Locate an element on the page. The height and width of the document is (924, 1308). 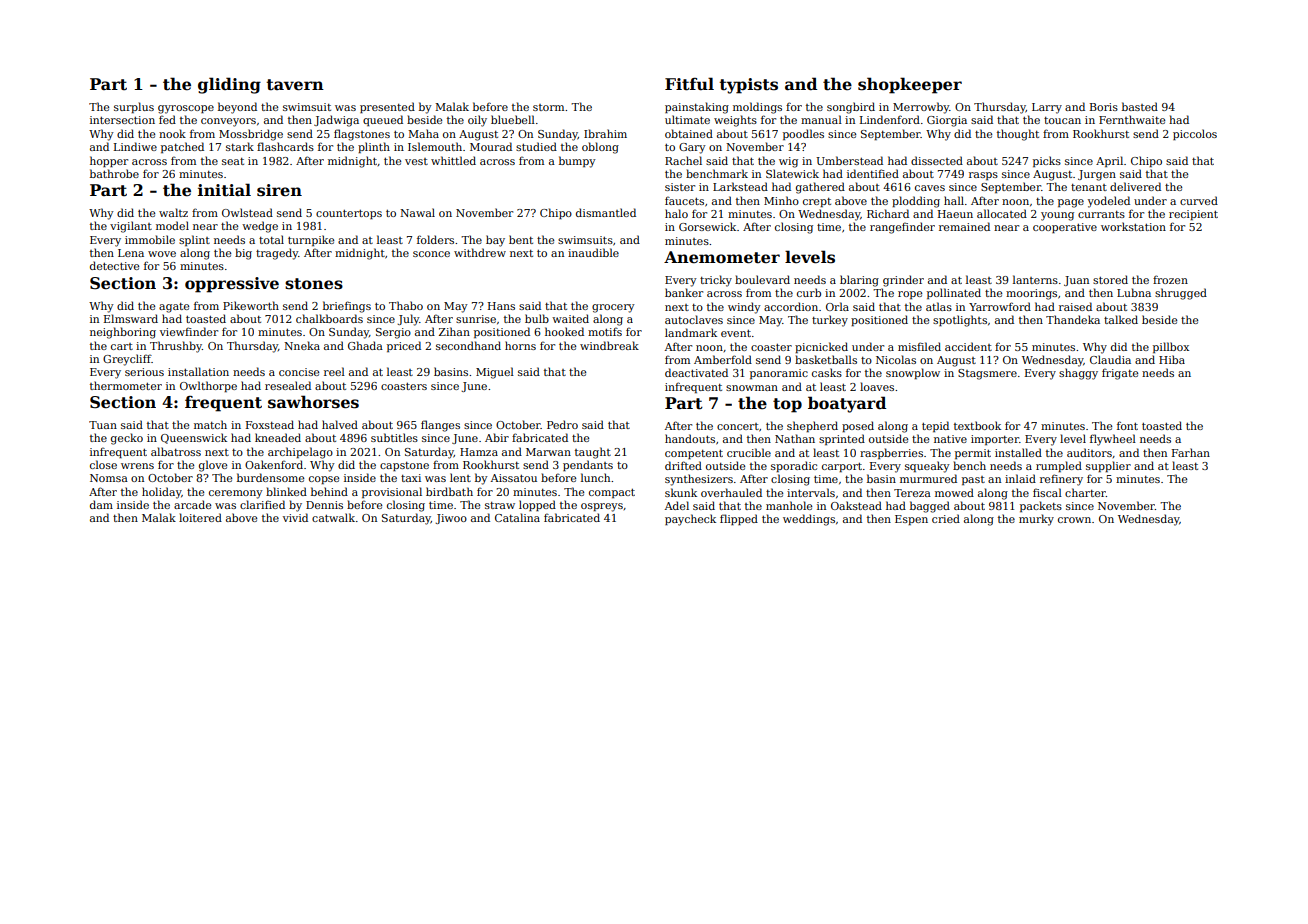
Owlthorpe is located at coordinates (208, 386).
